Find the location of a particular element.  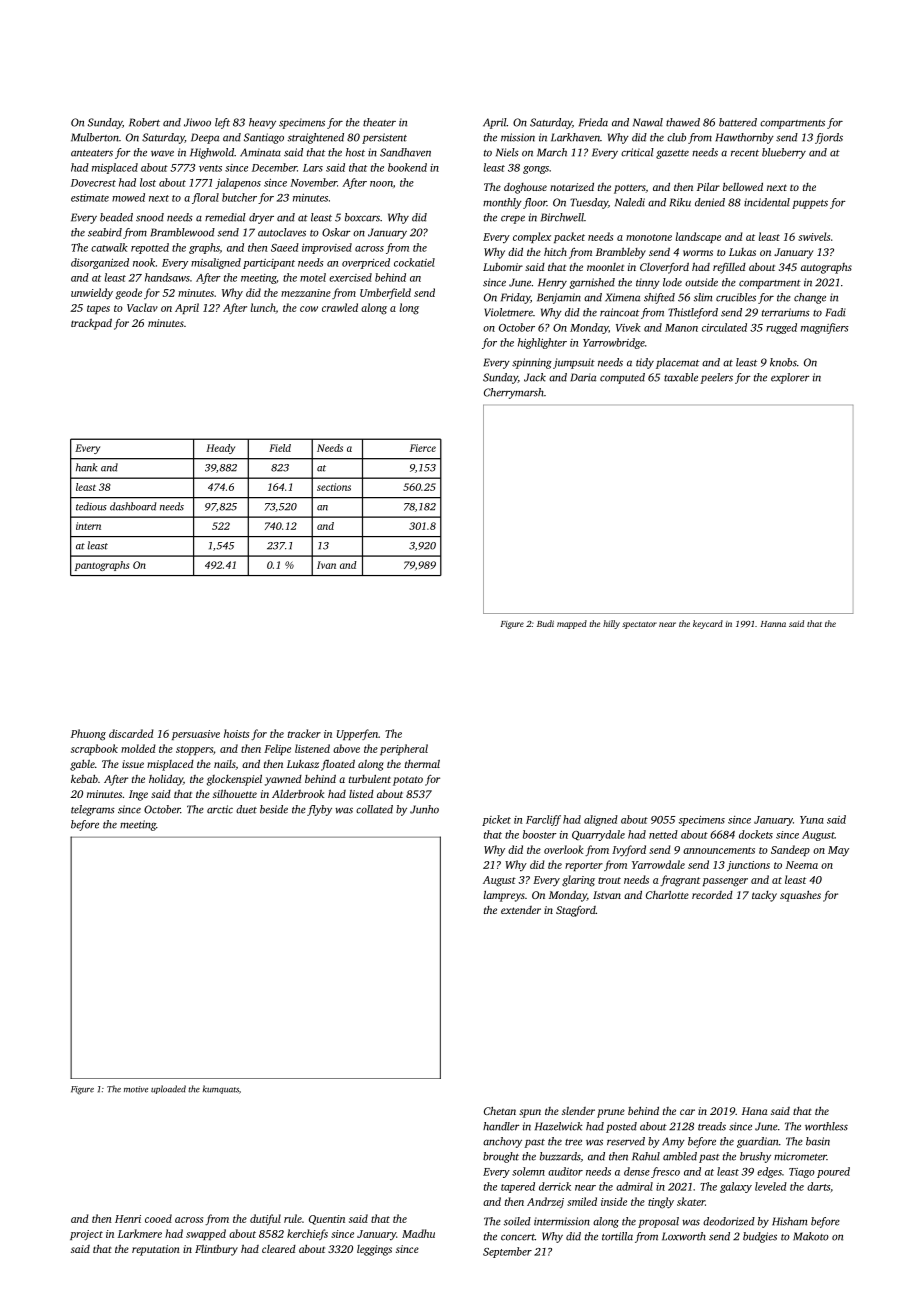

floated is located at coordinates (338, 765).
